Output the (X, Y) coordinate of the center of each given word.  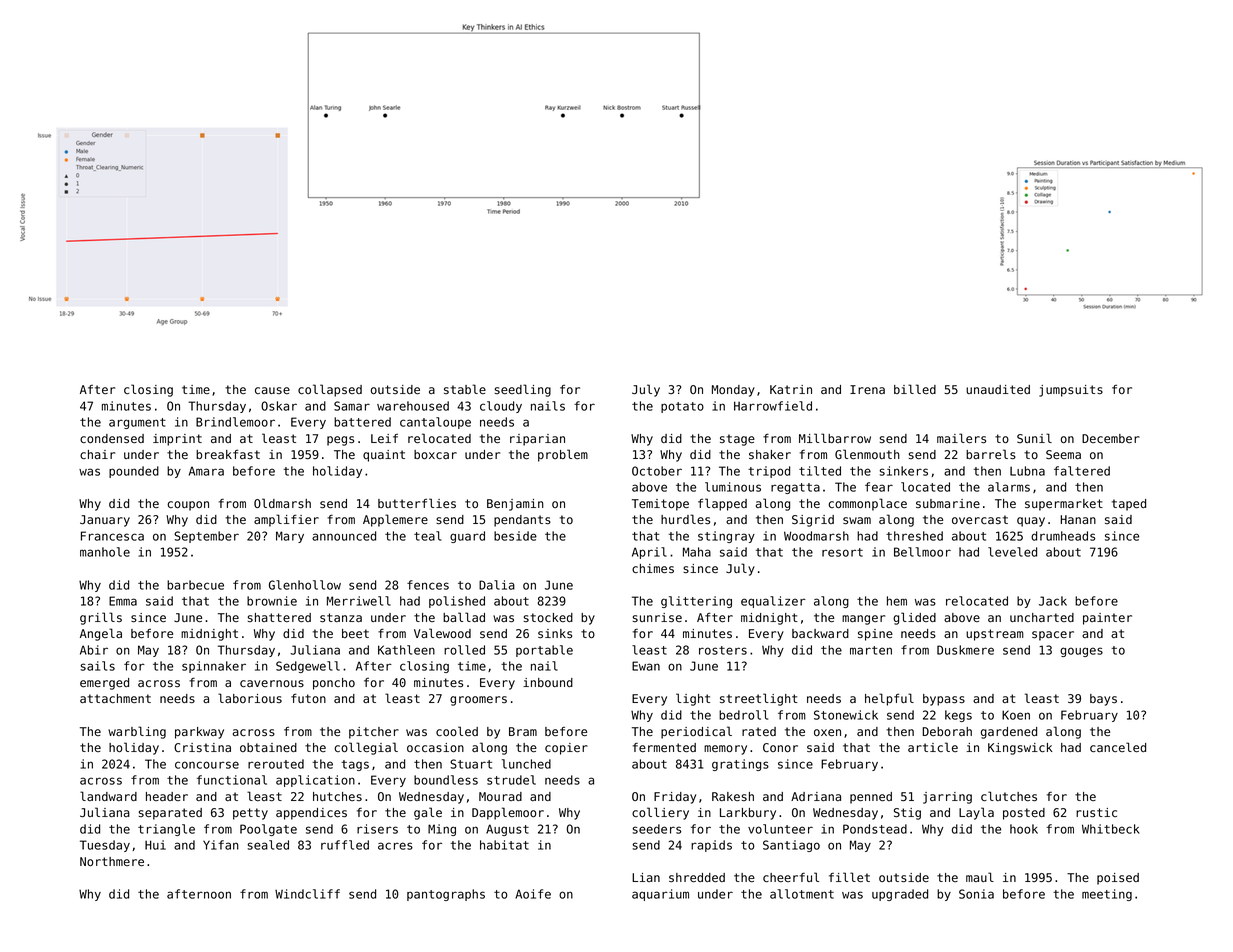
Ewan (646, 666)
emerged (104, 684)
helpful (889, 699)
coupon (188, 506)
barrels (991, 454)
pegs (340, 441)
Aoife (533, 894)
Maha (697, 552)
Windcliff (307, 894)
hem (897, 601)
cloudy (501, 407)
